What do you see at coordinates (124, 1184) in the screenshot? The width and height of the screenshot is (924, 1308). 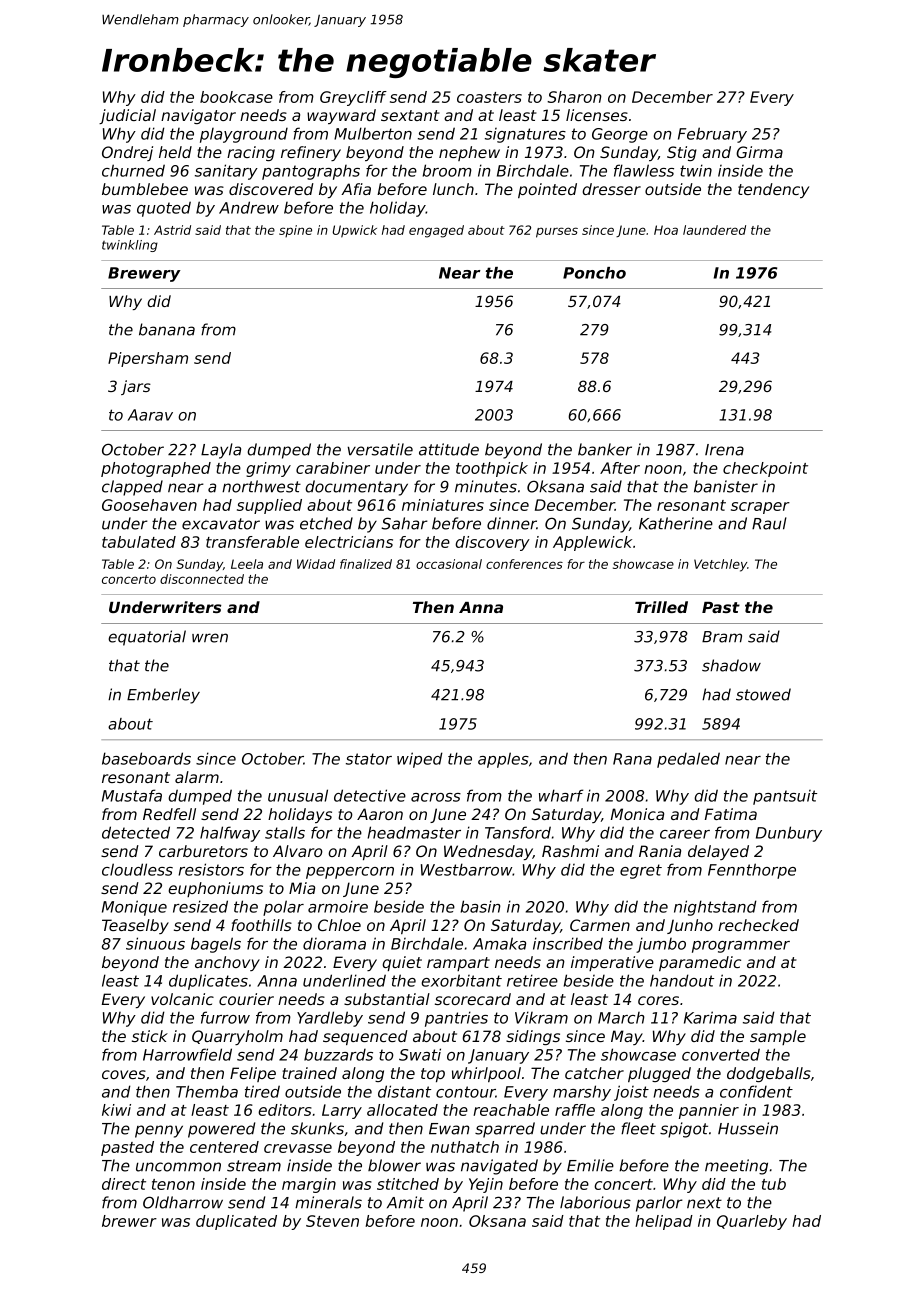 I see `direct` at bounding box center [124, 1184].
